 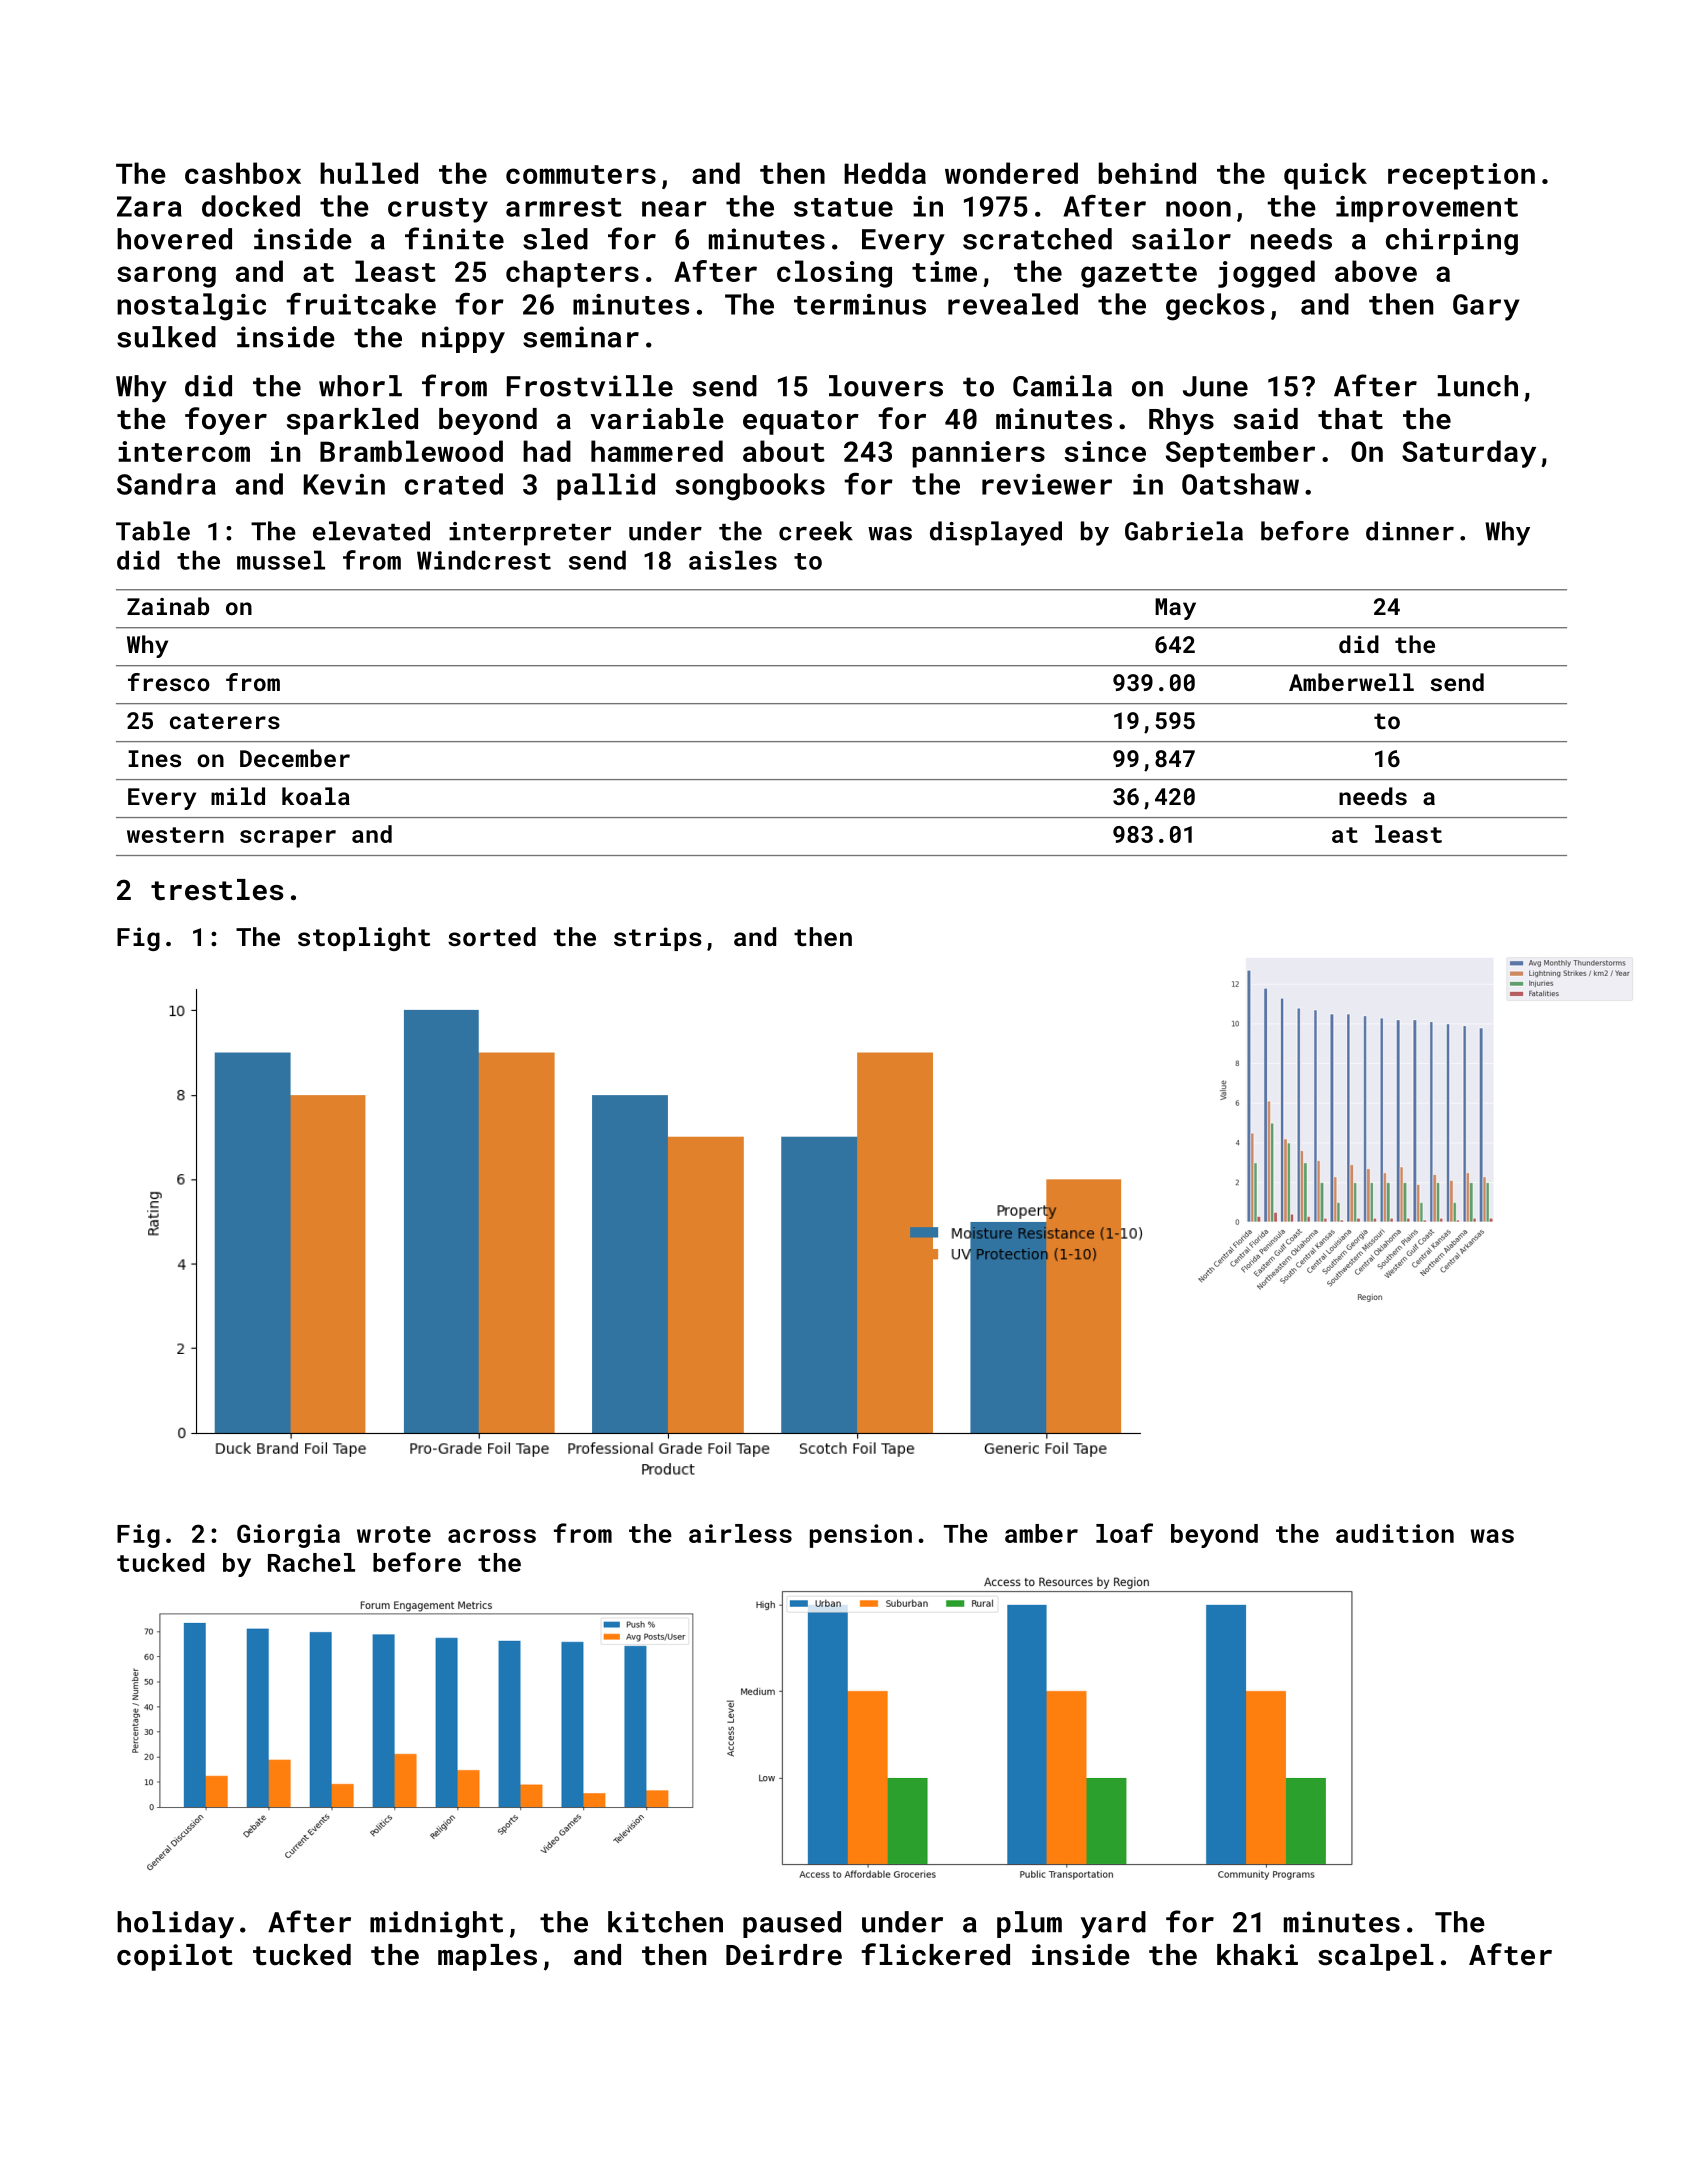 I want to click on audition, so click(x=1395, y=1533).
